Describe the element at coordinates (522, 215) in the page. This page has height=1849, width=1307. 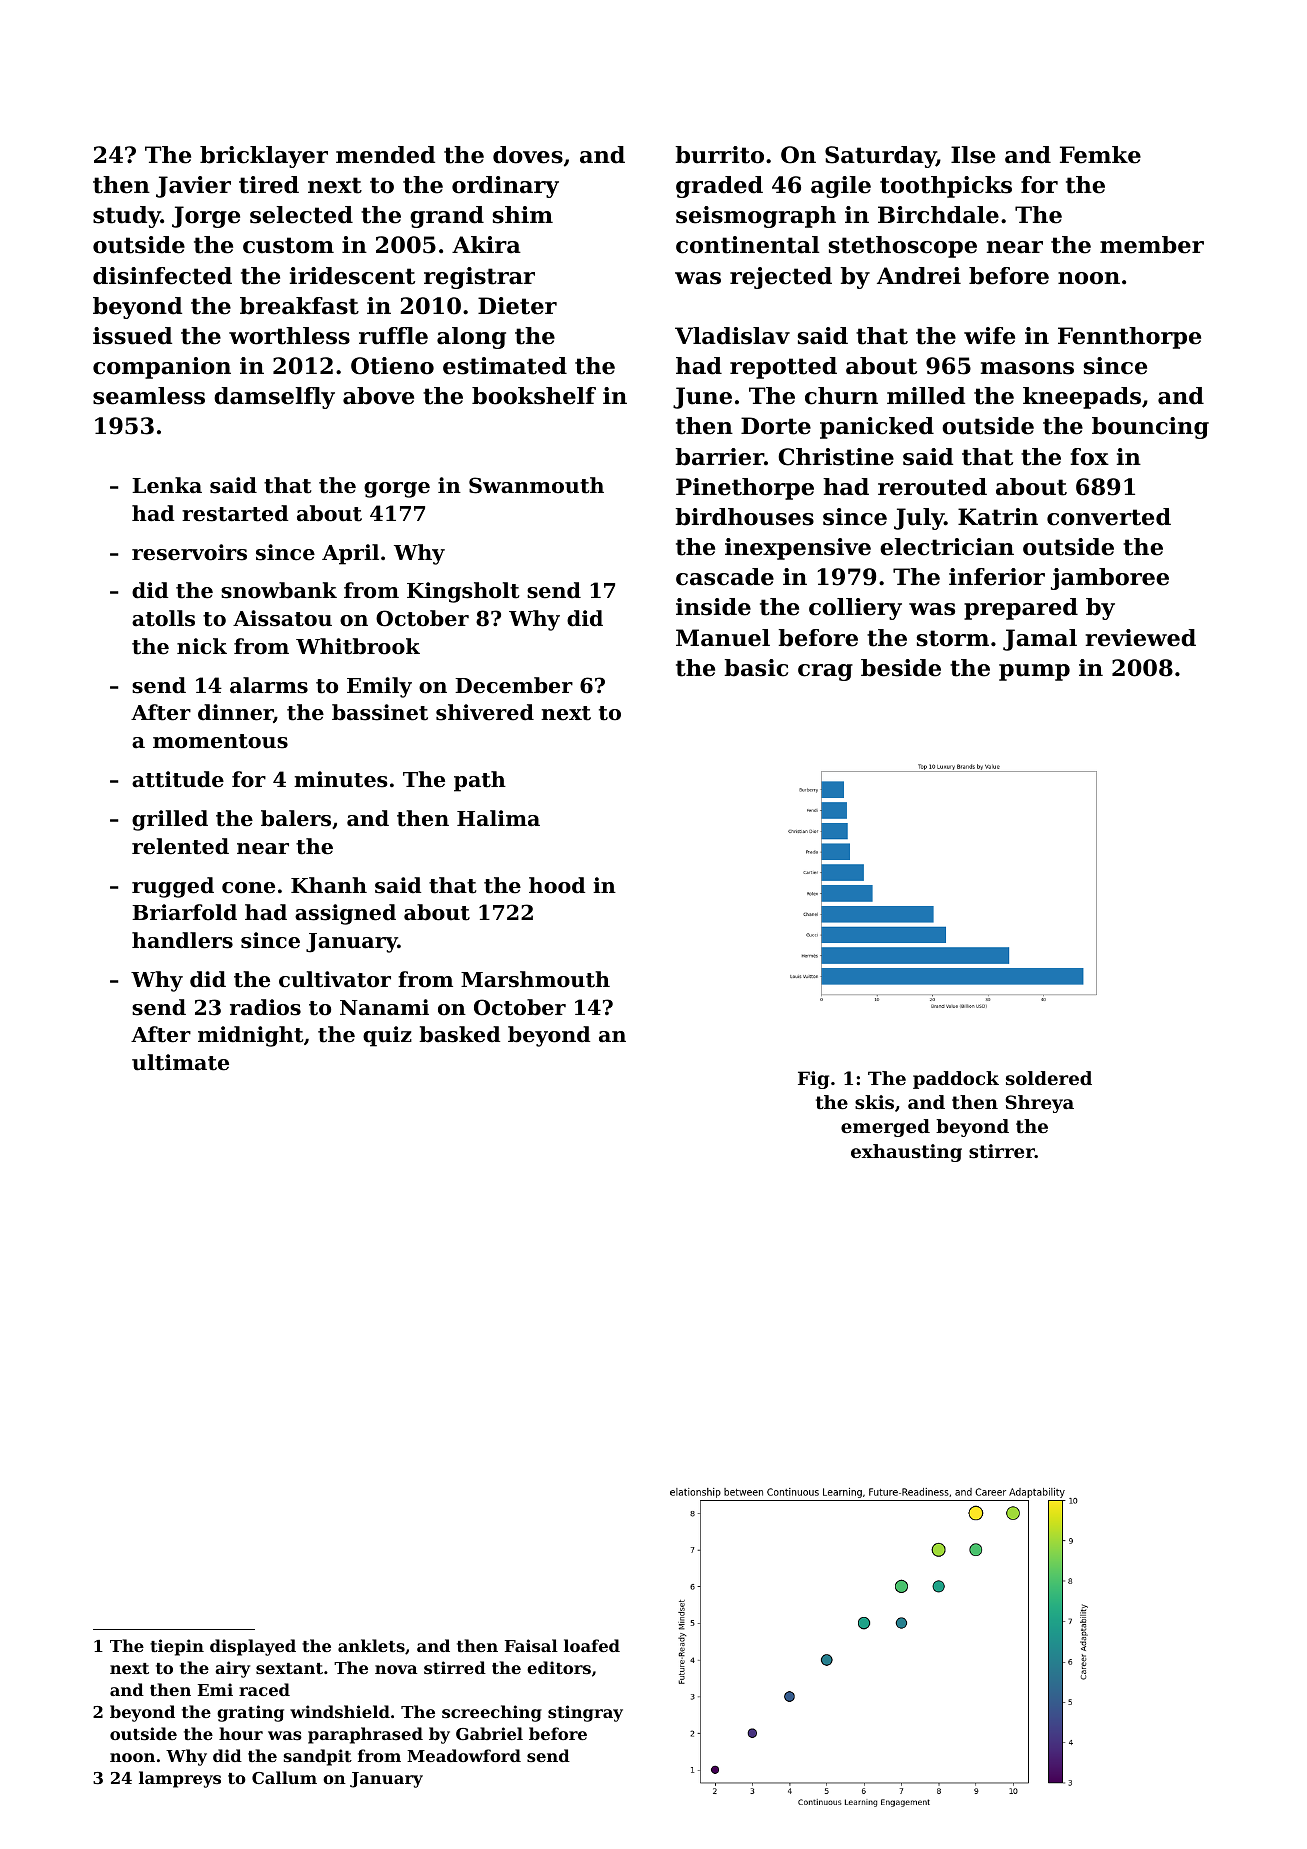
I see `shim` at that location.
